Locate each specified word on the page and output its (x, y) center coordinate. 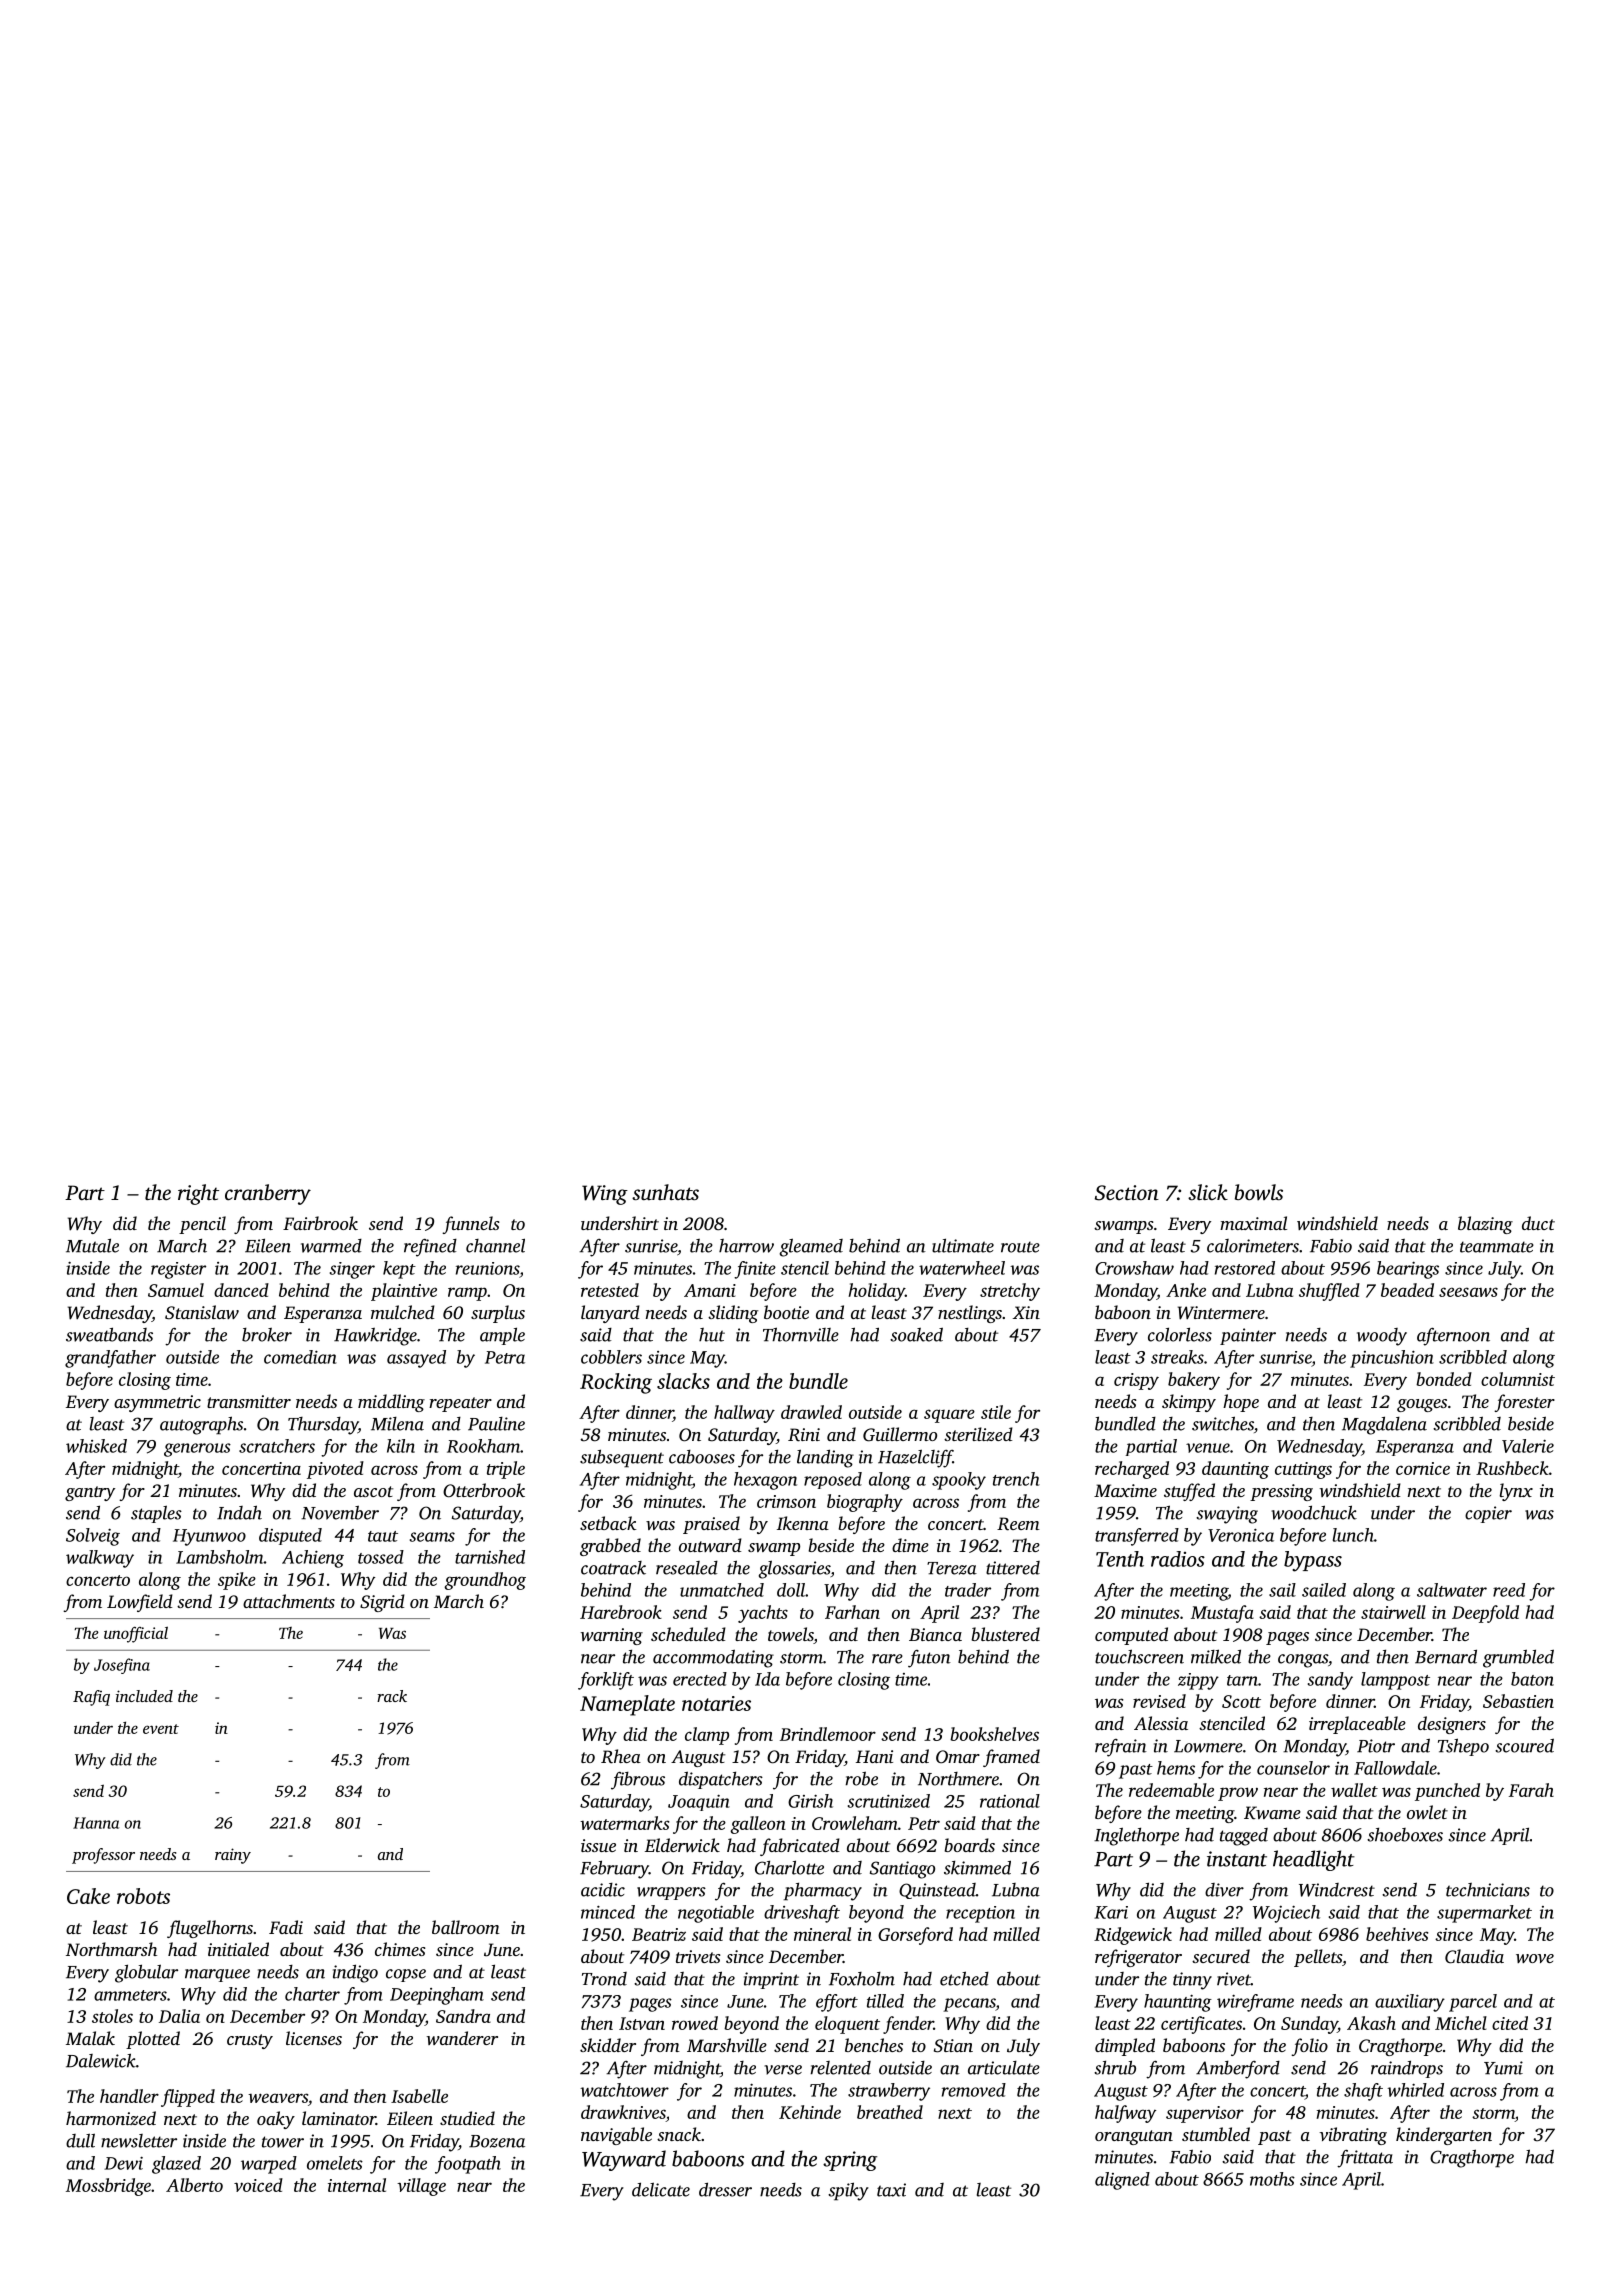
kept (399, 1270)
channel (495, 1245)
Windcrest (1337, 1890)
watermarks (625, 1823)
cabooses (702, 1457)
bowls (1259, 1192)
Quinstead (937, 1891)
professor (103, 1856)
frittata (1365, 2158)
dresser (725, 2189)
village (421, 2187)
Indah (239, 1512)
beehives (1397, 1934)
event (161, 1729)
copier (1488, 1514)
